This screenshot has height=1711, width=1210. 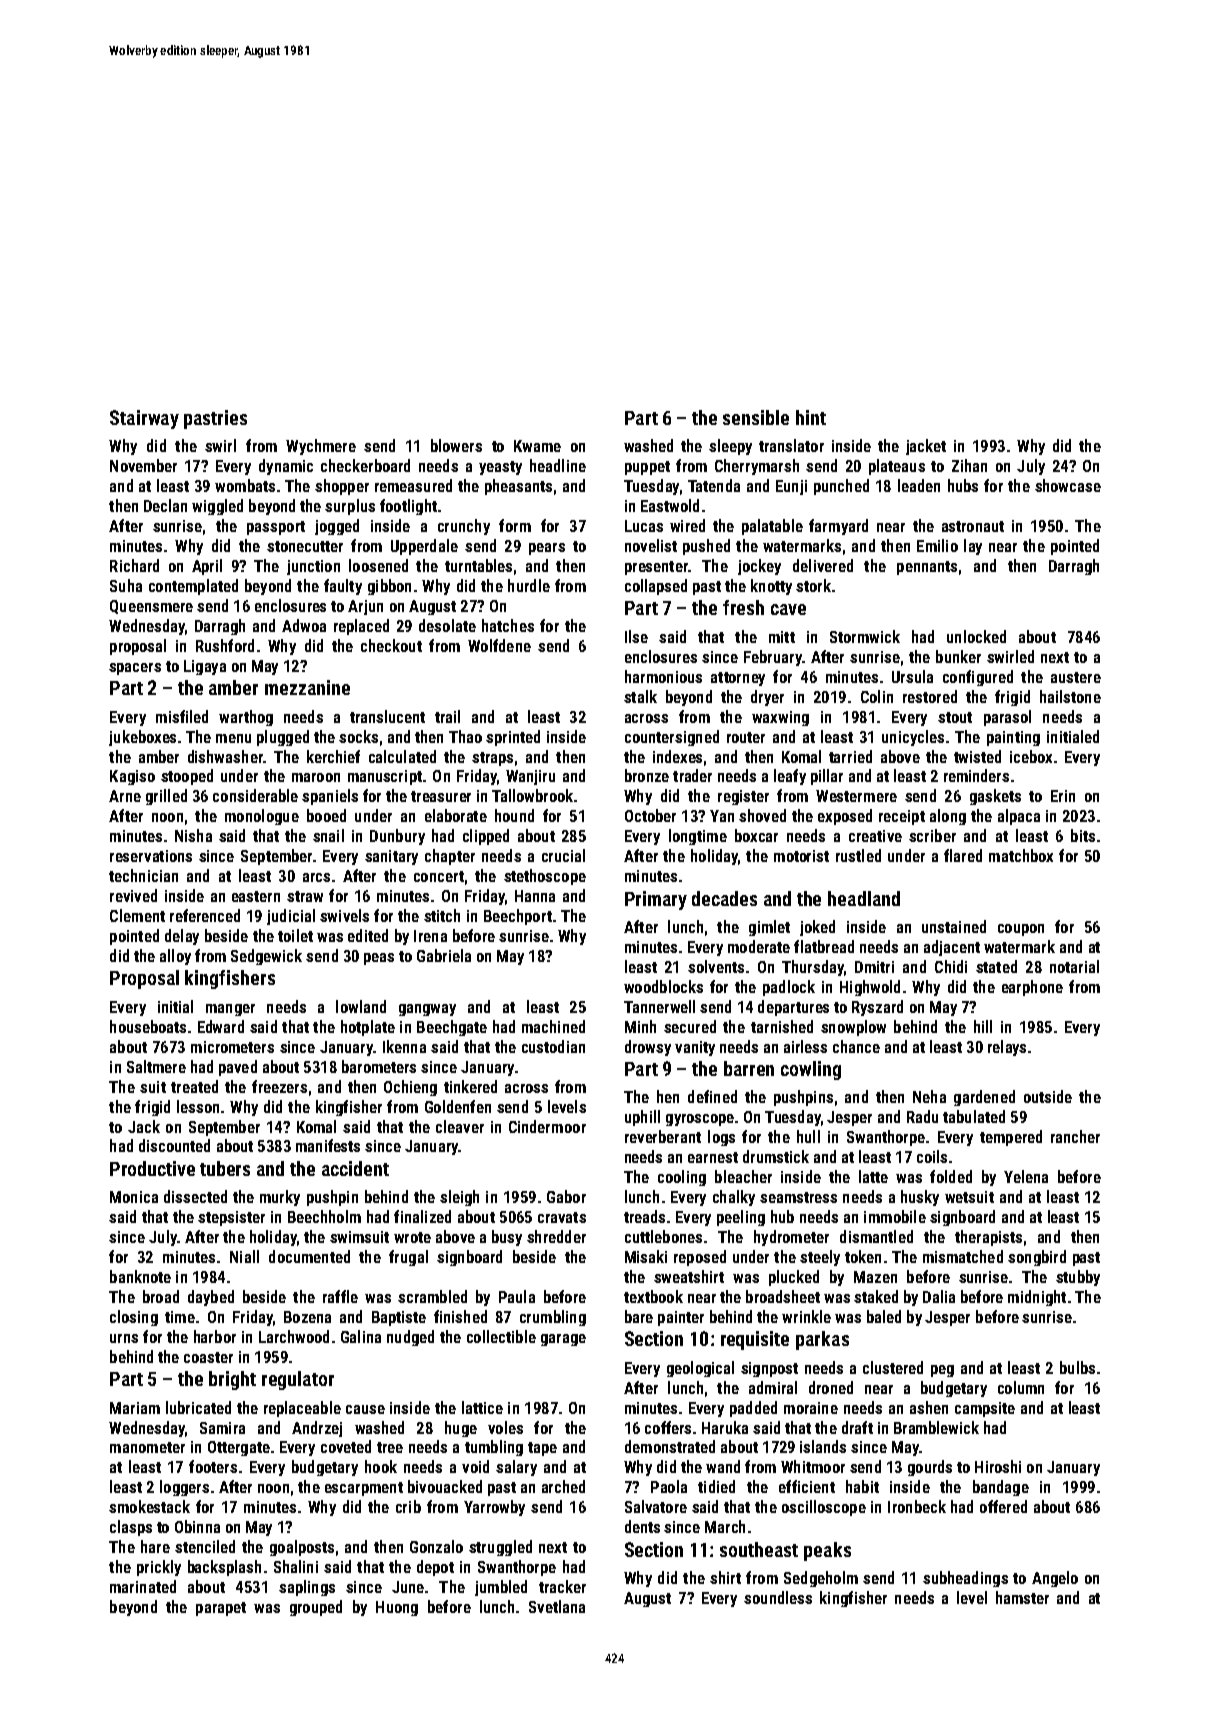 I want to click on hint, so click(x=811, y=417).
